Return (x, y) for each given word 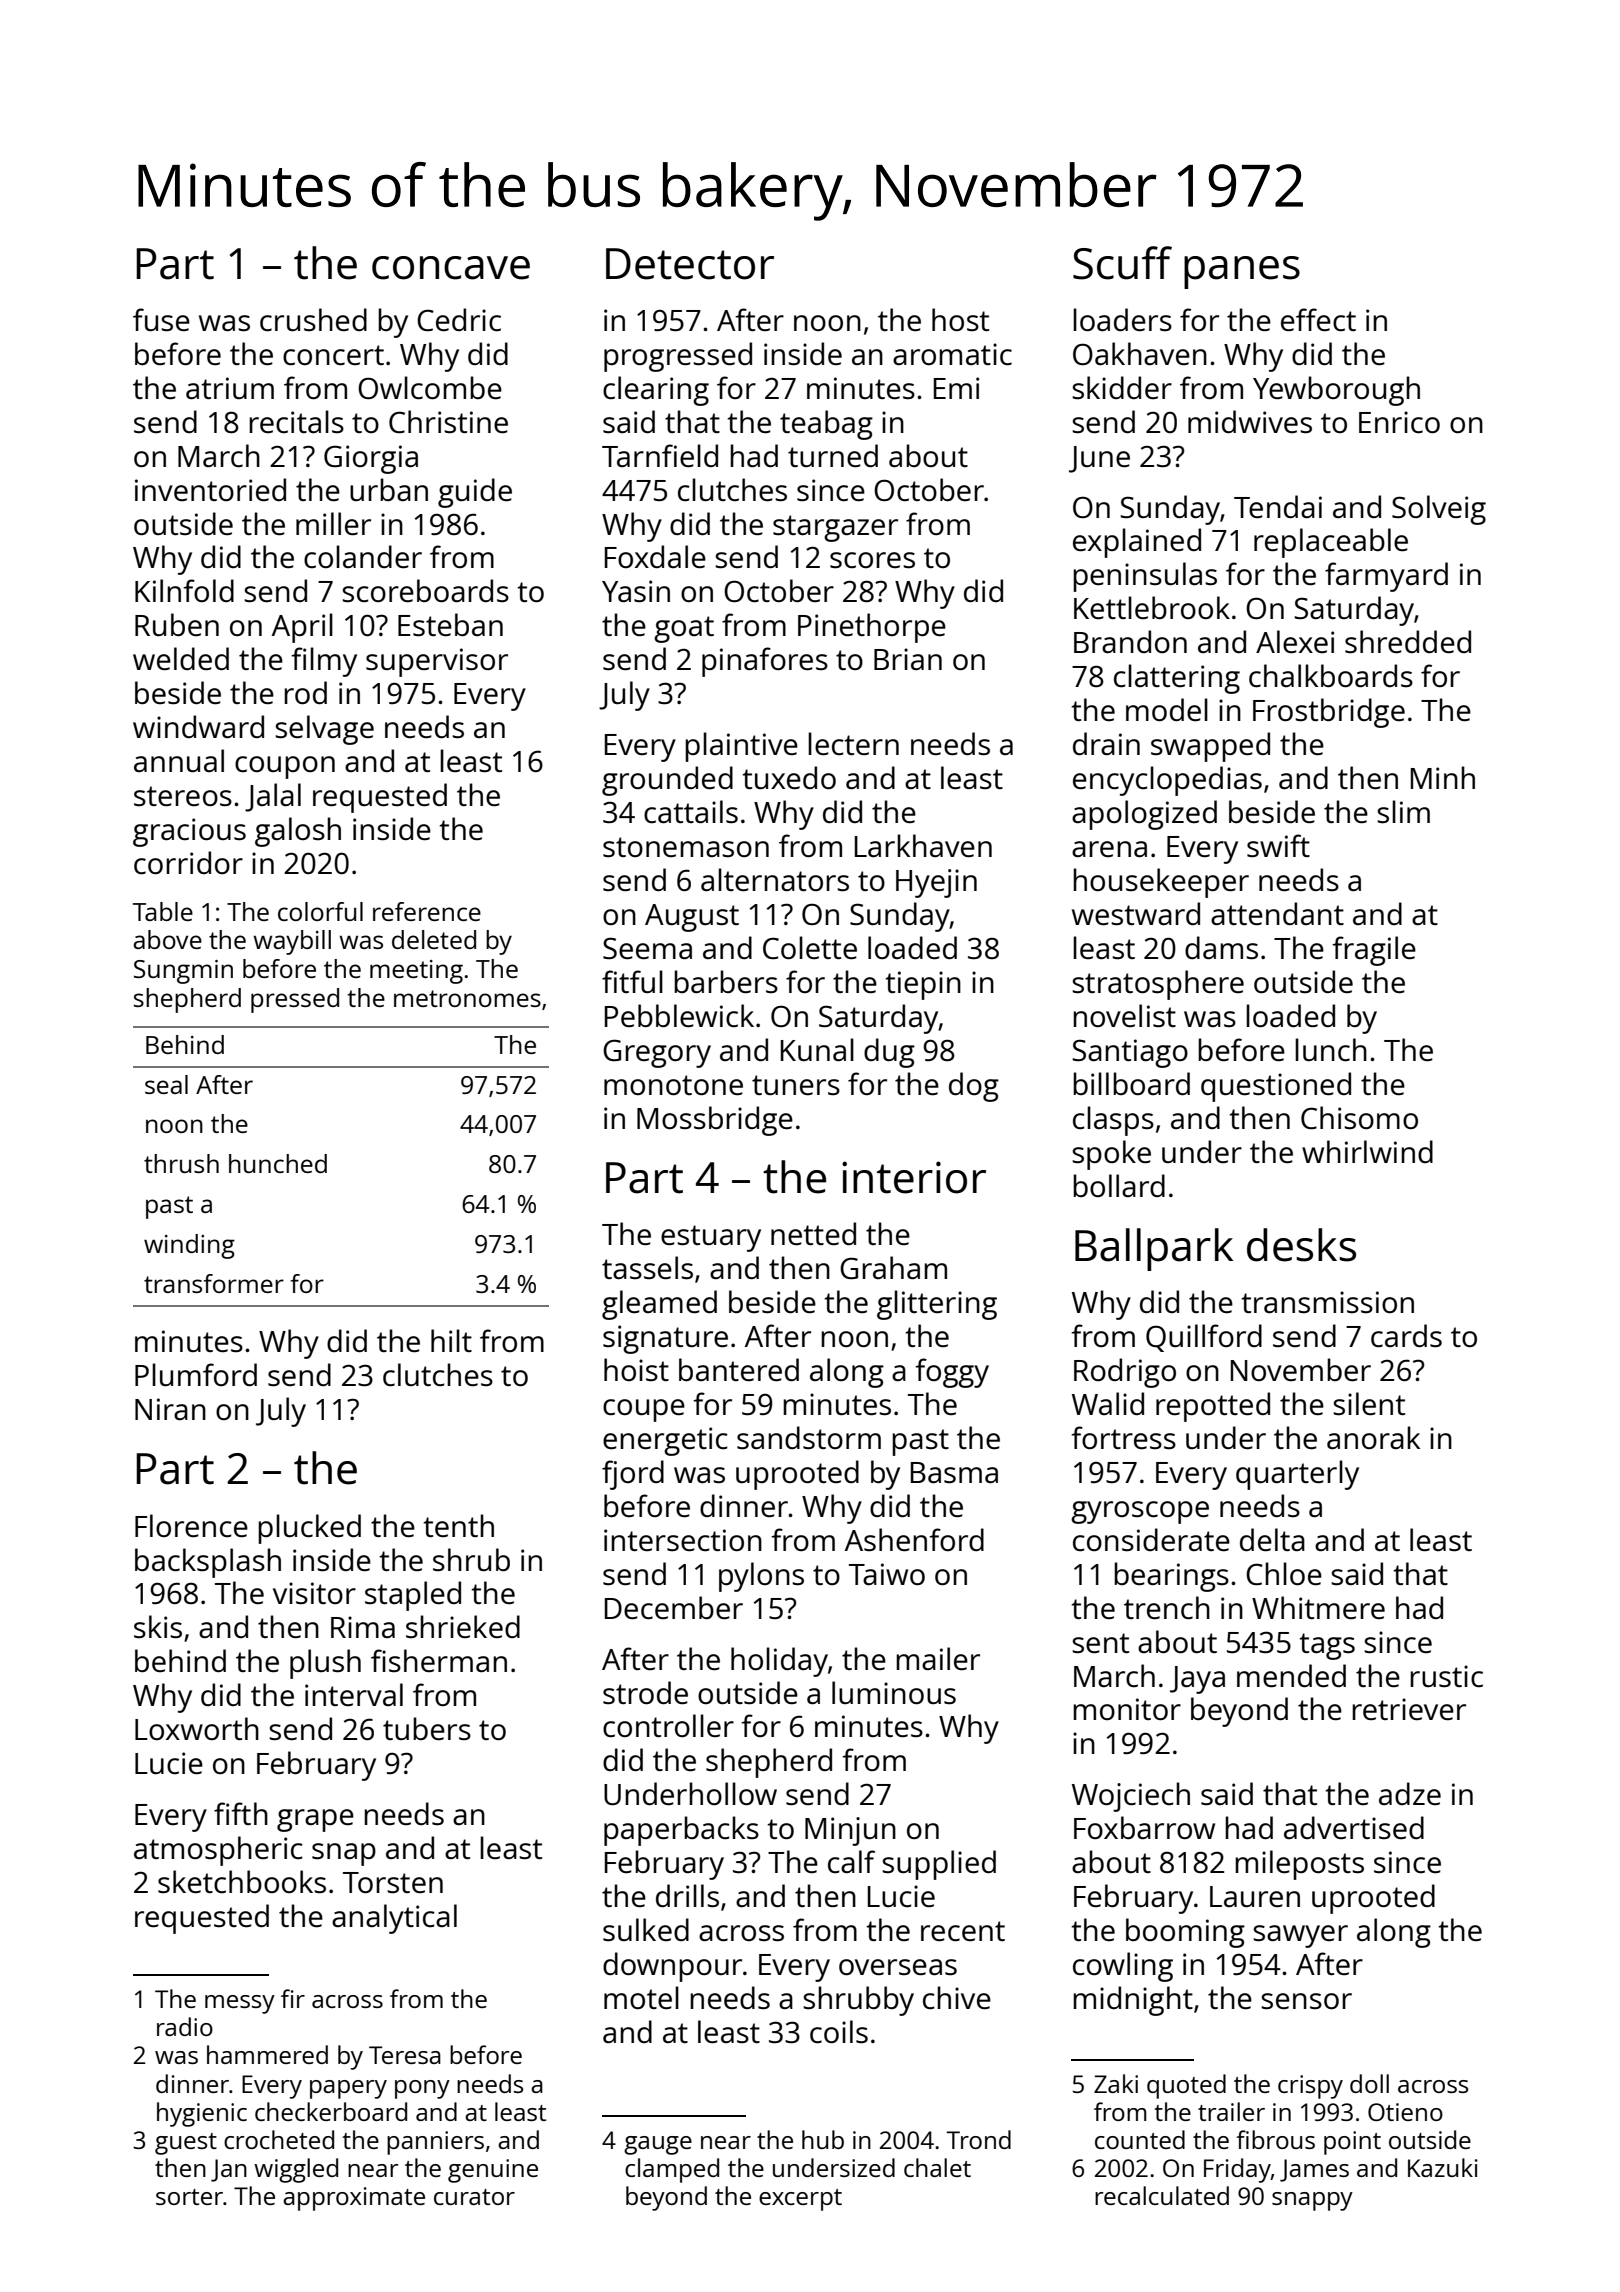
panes (1242, 272)
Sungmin (183, 972)
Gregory (657, 1053)
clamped (672, 2170)
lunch (1331, 1050)
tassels (647, 1268)
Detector (690, 264)
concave (451, 268)
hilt (451, 1340)
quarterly (1297, 1475)
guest (186, 2144)
